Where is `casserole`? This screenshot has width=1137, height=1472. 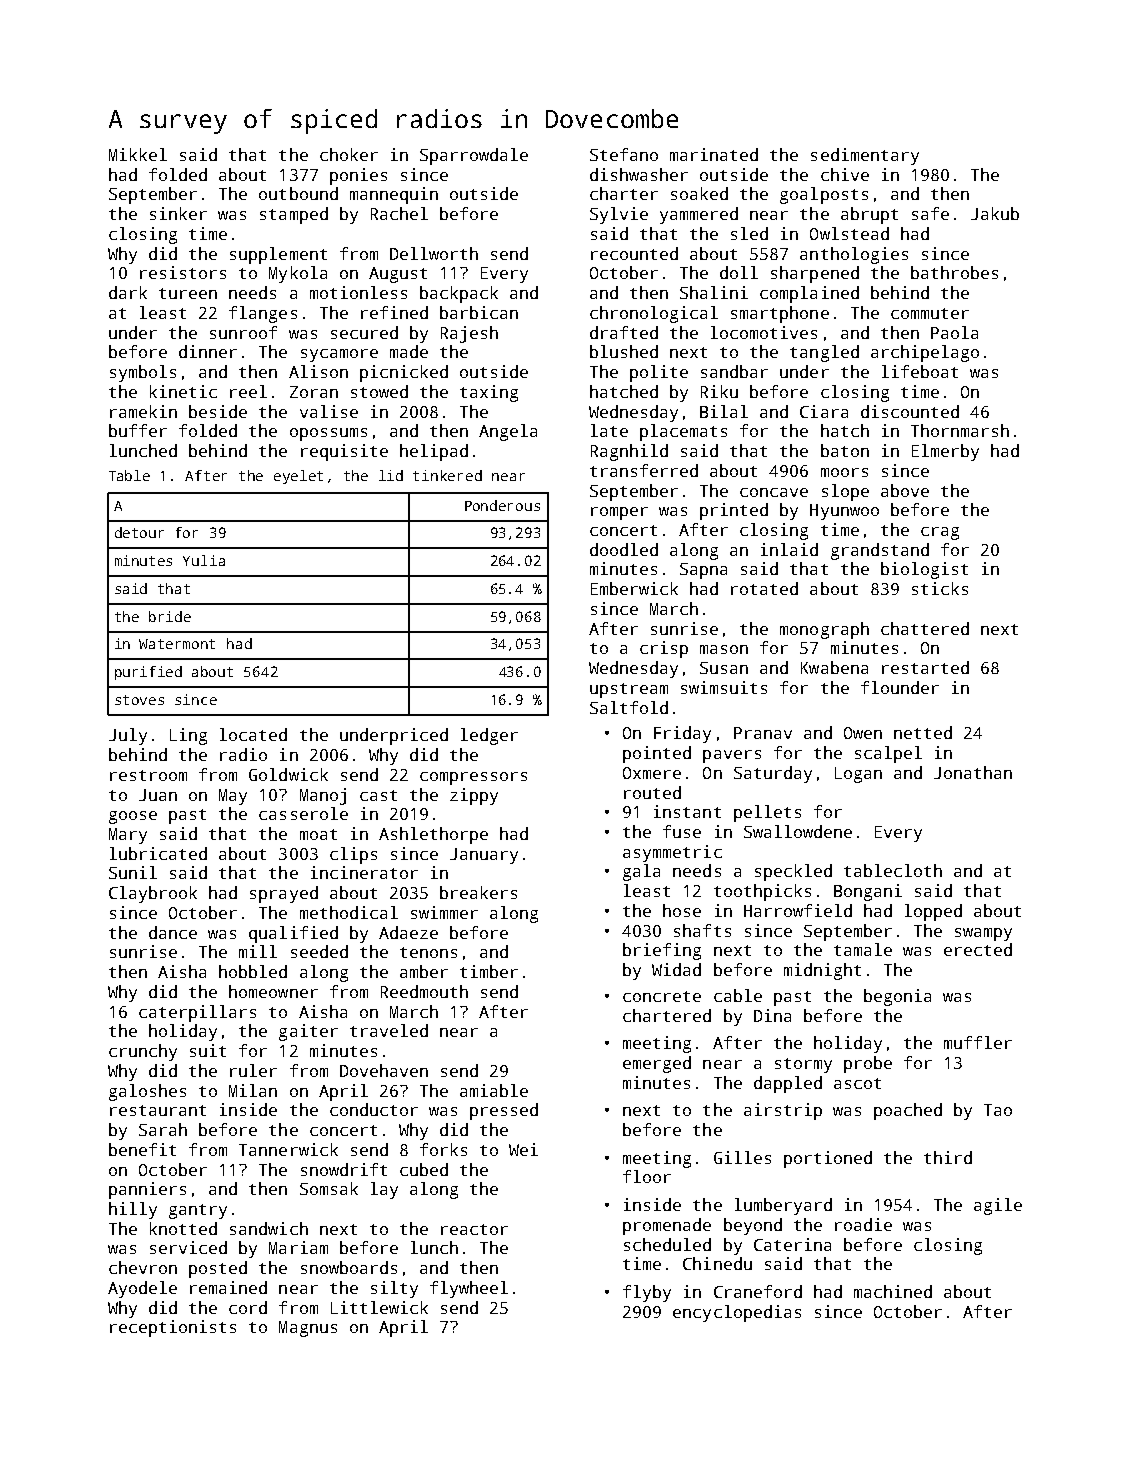 casserole is located at coordinates (303, 813).
